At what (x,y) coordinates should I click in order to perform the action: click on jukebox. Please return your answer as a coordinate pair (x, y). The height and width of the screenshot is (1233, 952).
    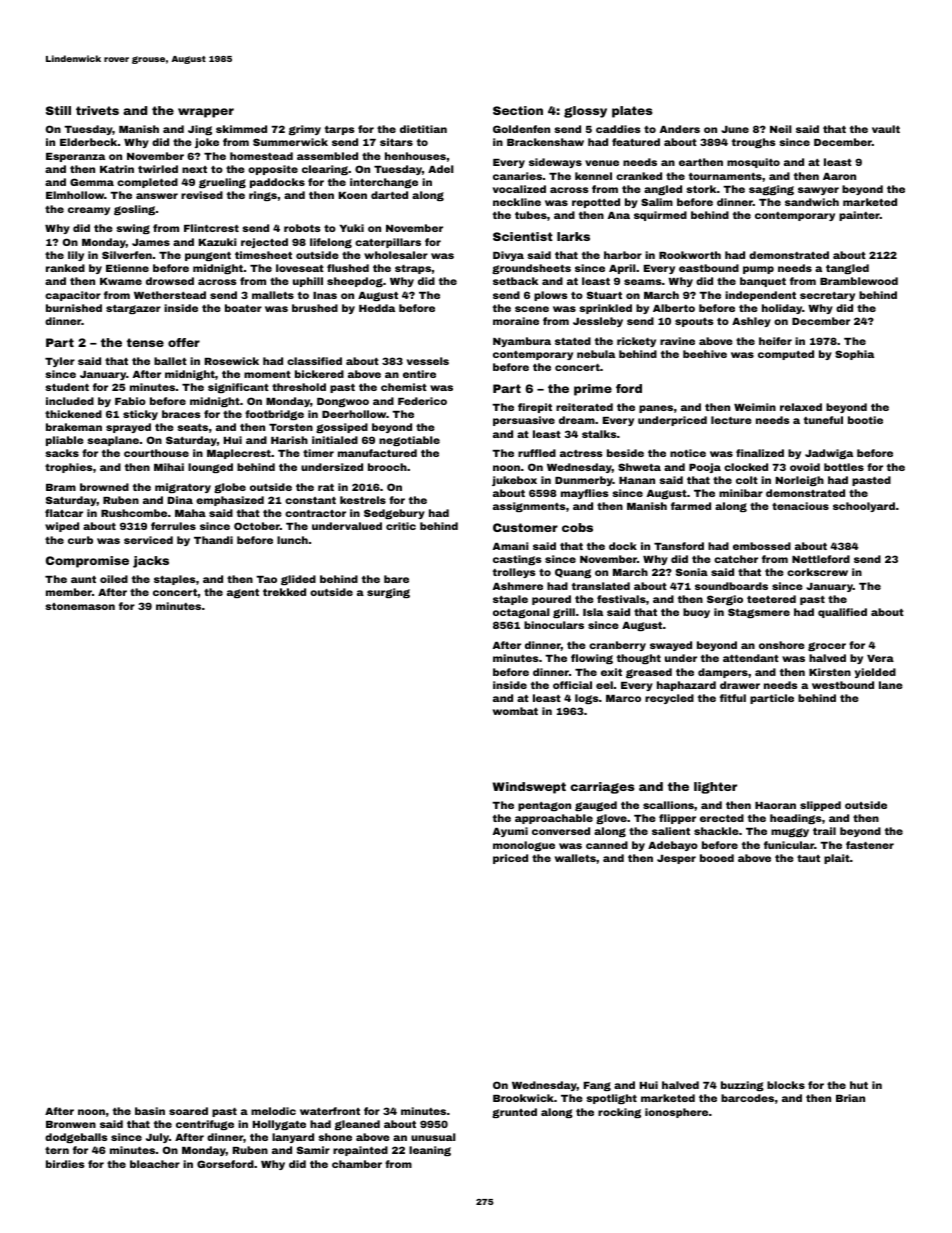
    Looking at the image, I should click on (514, 481).
